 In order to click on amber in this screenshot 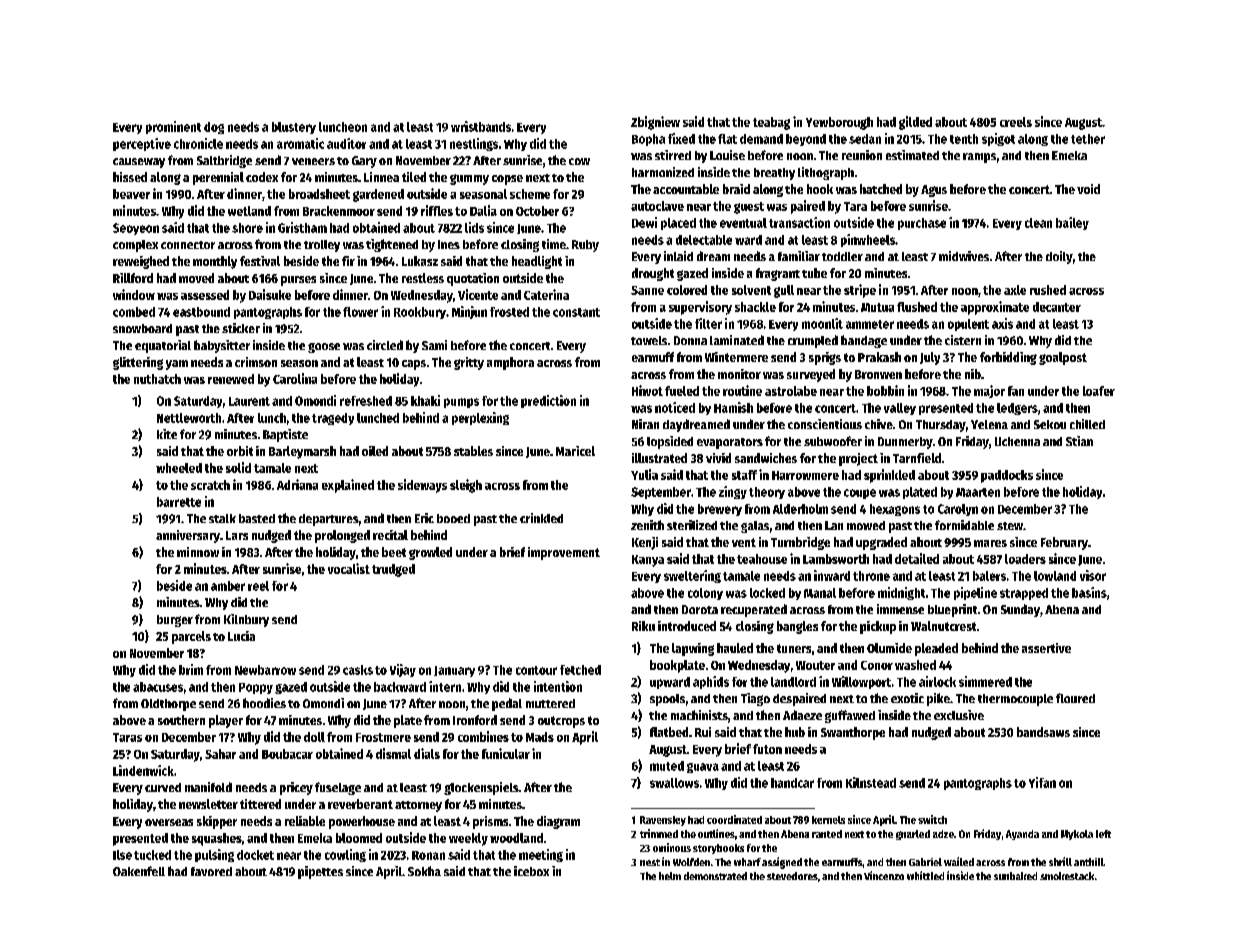, I will do `click(228, 586)`.
